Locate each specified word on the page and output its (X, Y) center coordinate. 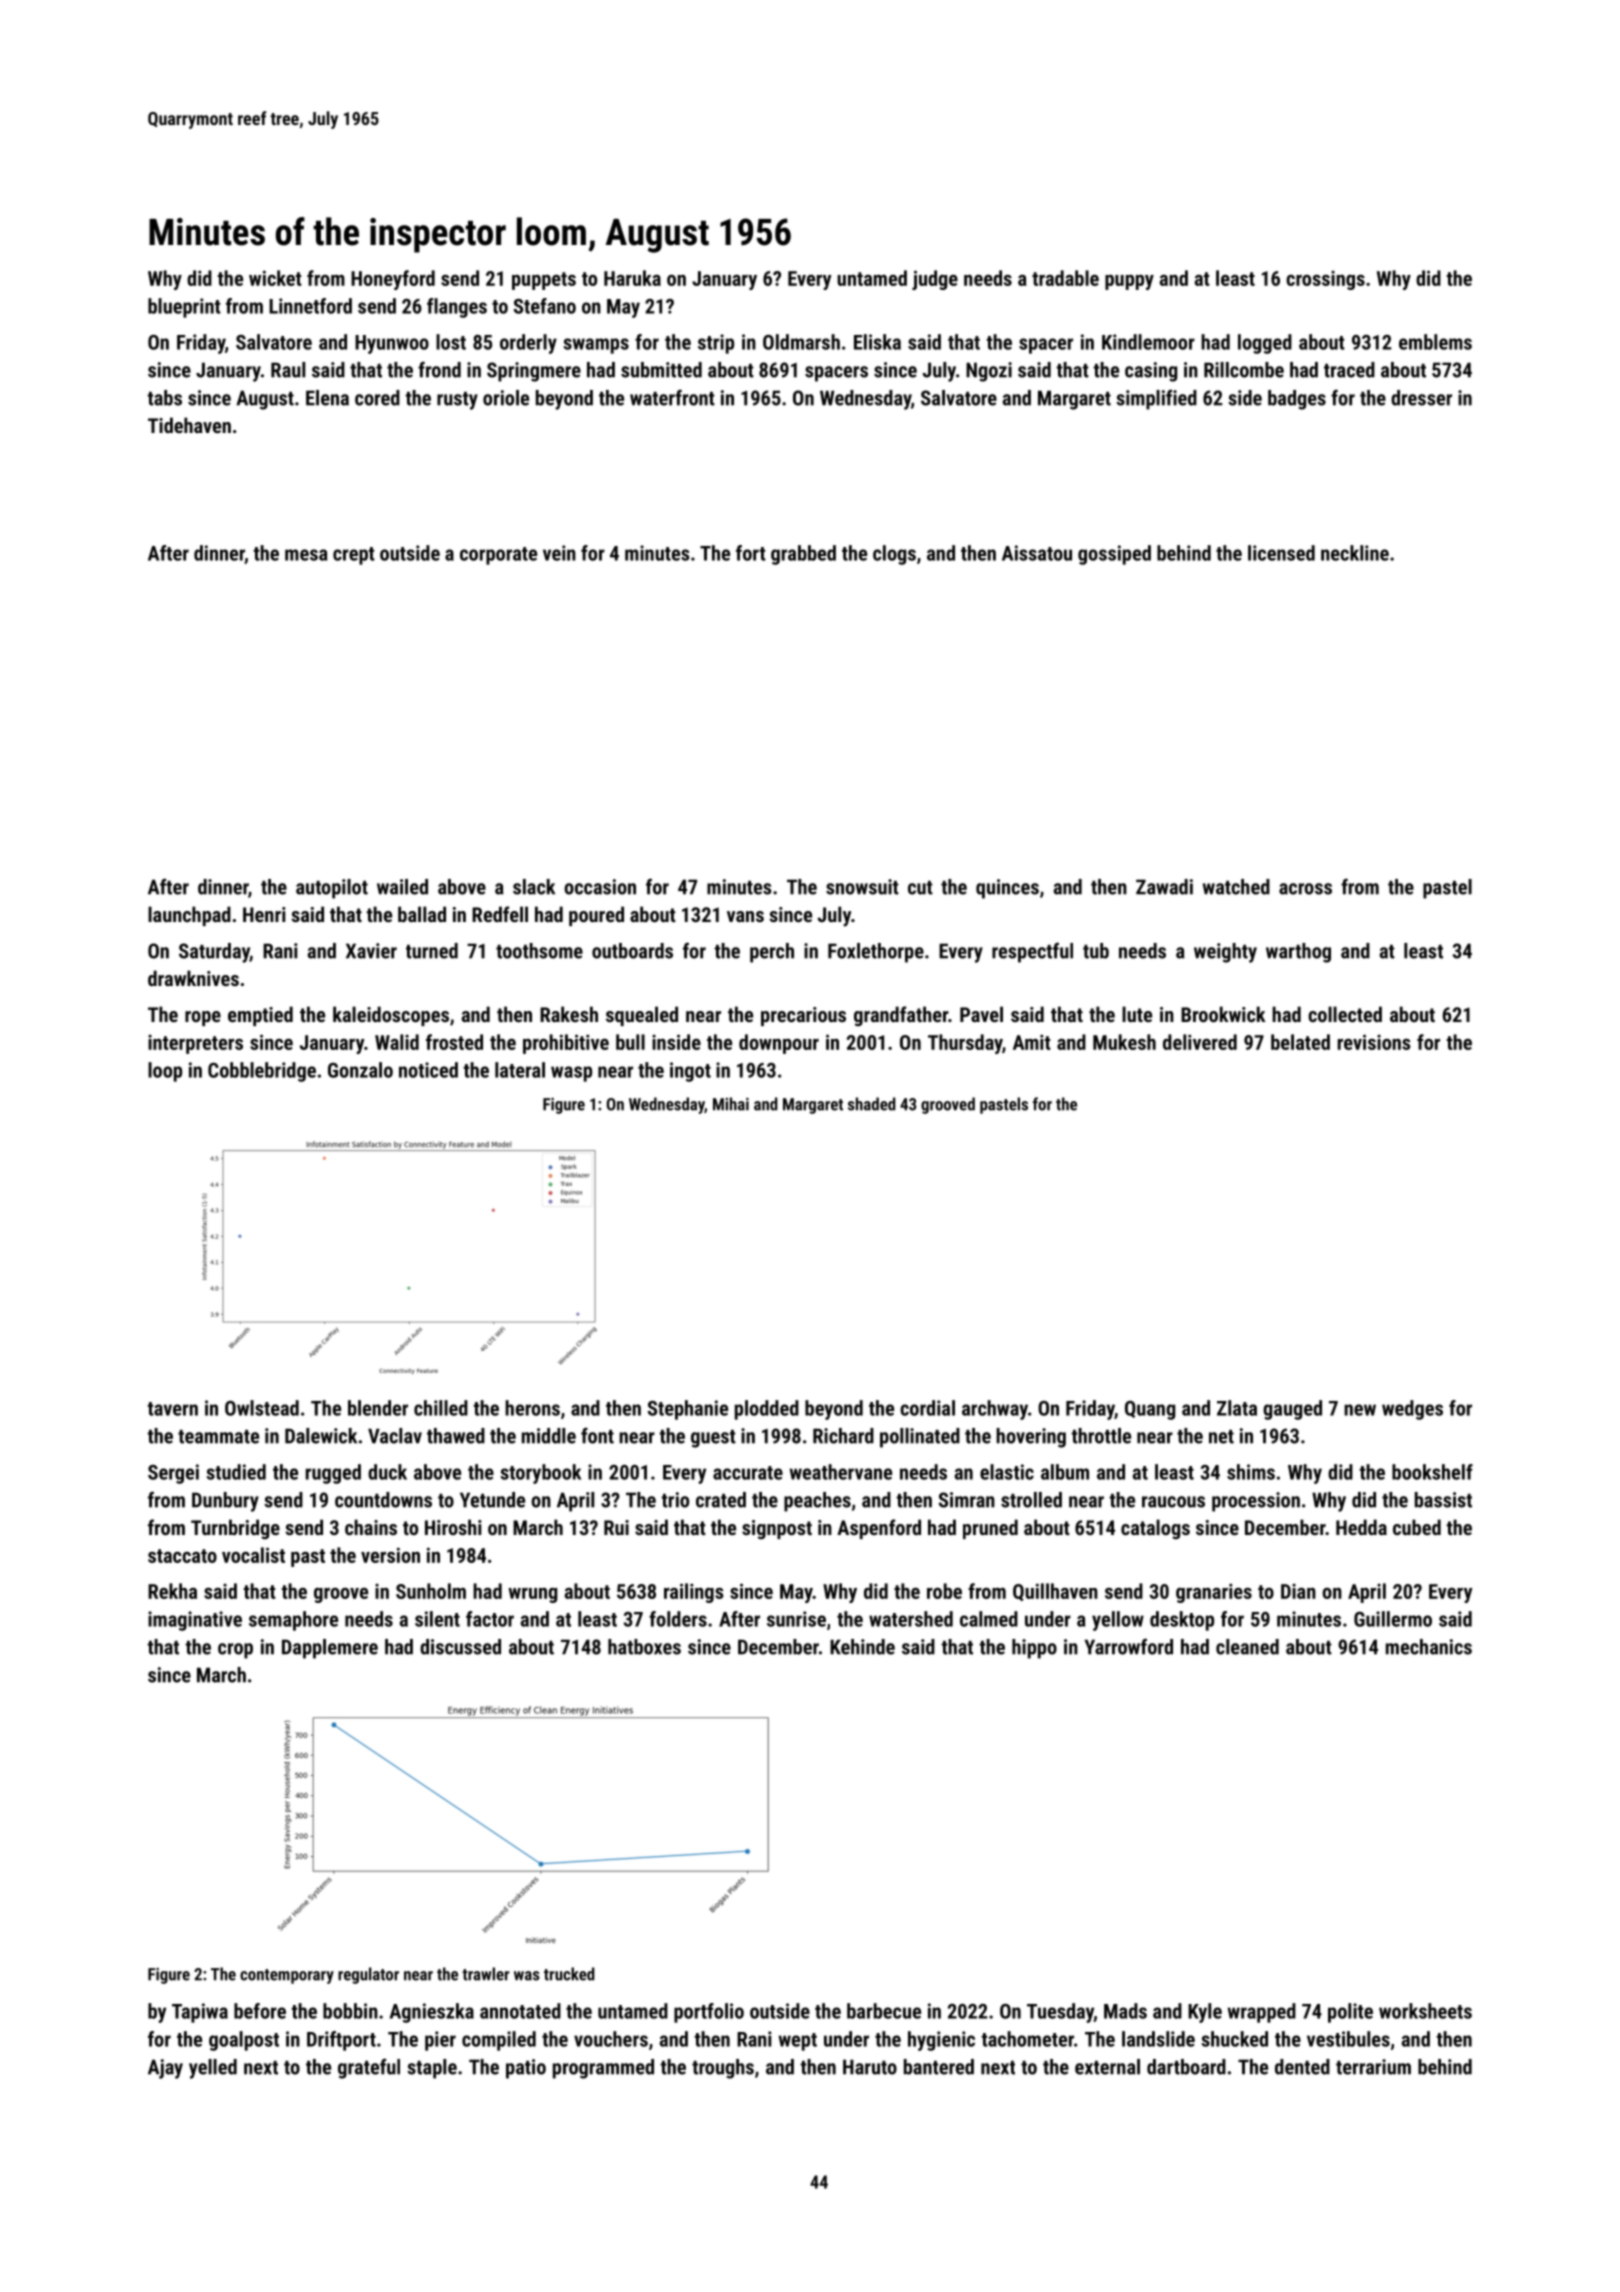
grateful (369, 2069)
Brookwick (1223, 1014)
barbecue (884, 2011)
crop (235, 1651)
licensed (1281, 553)
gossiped (1114, 555)
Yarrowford (1128, 1646)
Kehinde (862, 1647)
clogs (894, 555)
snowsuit (862, 887)
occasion (600, 887)
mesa (306, 555)
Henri (264, 914)
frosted (454, 1042)
